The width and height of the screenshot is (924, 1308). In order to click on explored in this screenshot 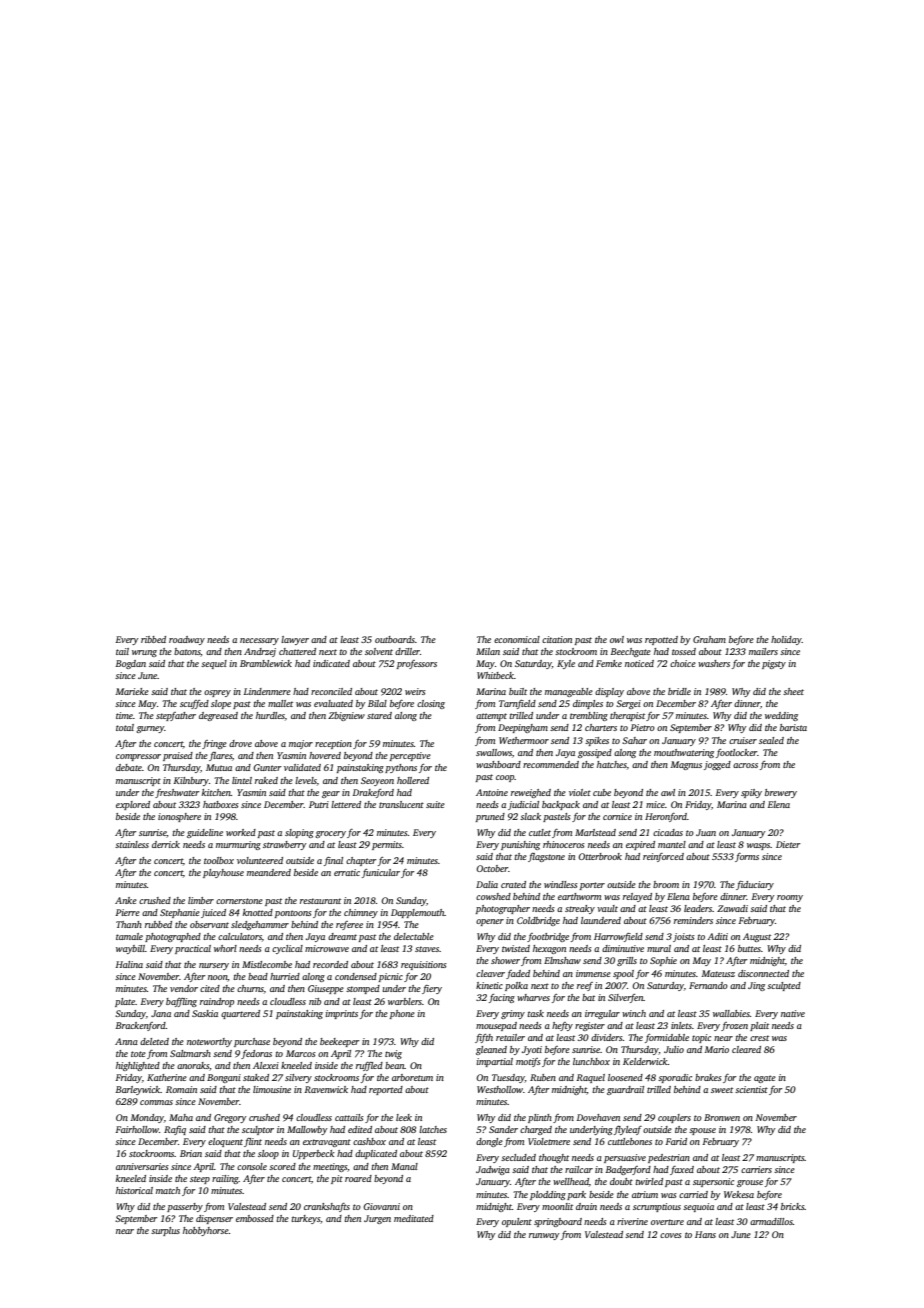, I will do `click(133, 805)`.
